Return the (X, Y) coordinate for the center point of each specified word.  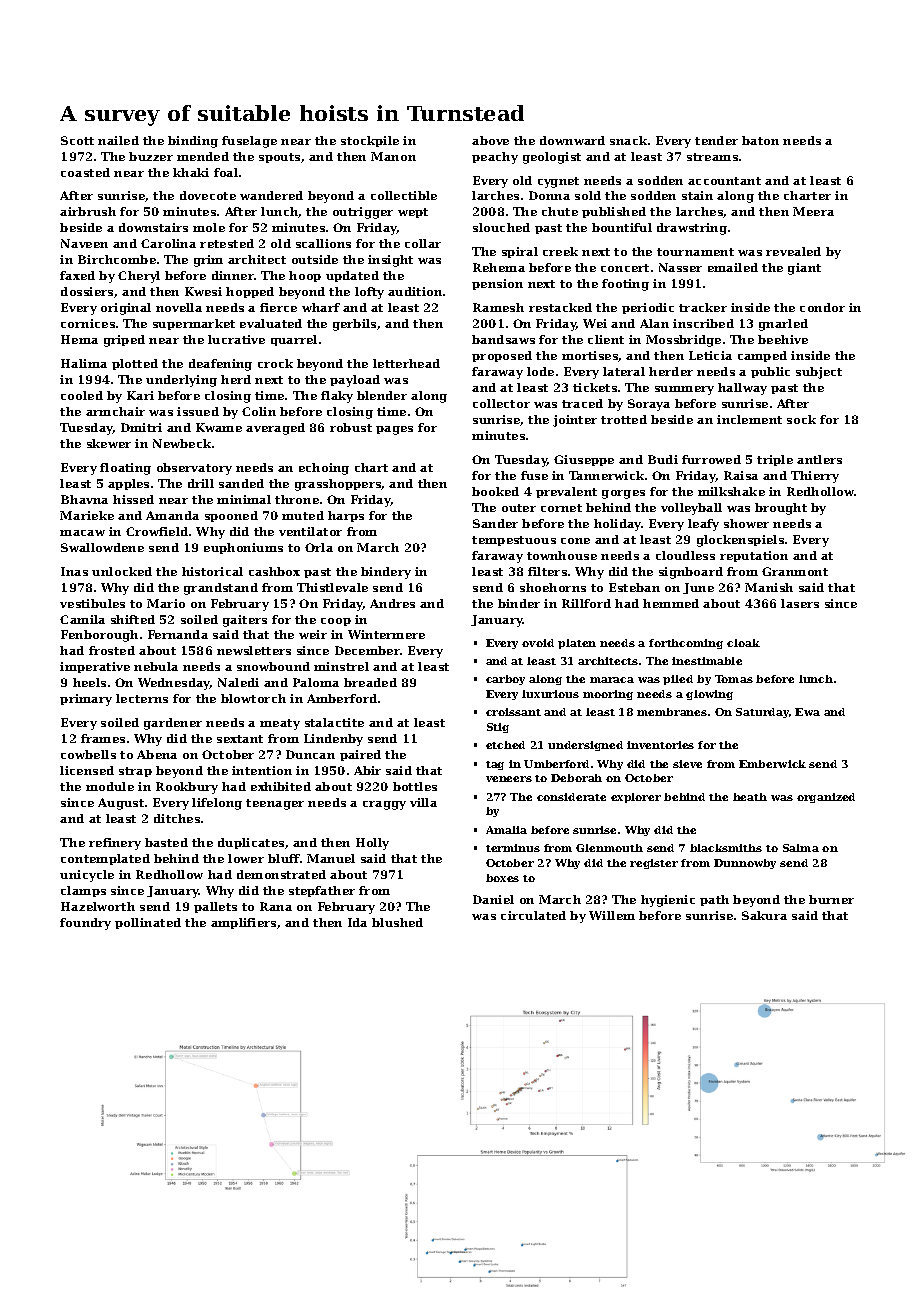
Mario (166, 603)
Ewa (807, 712)
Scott (77, 140)
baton (760, 140)
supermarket (194, 324)
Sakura (764, 915)
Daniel (493, 899)
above (490, 140)
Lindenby (333, 740)
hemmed (671, 603)
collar (423, 243)
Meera (813, 211)
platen (577, 644)
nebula (156, 666)
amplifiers (243, 923)
